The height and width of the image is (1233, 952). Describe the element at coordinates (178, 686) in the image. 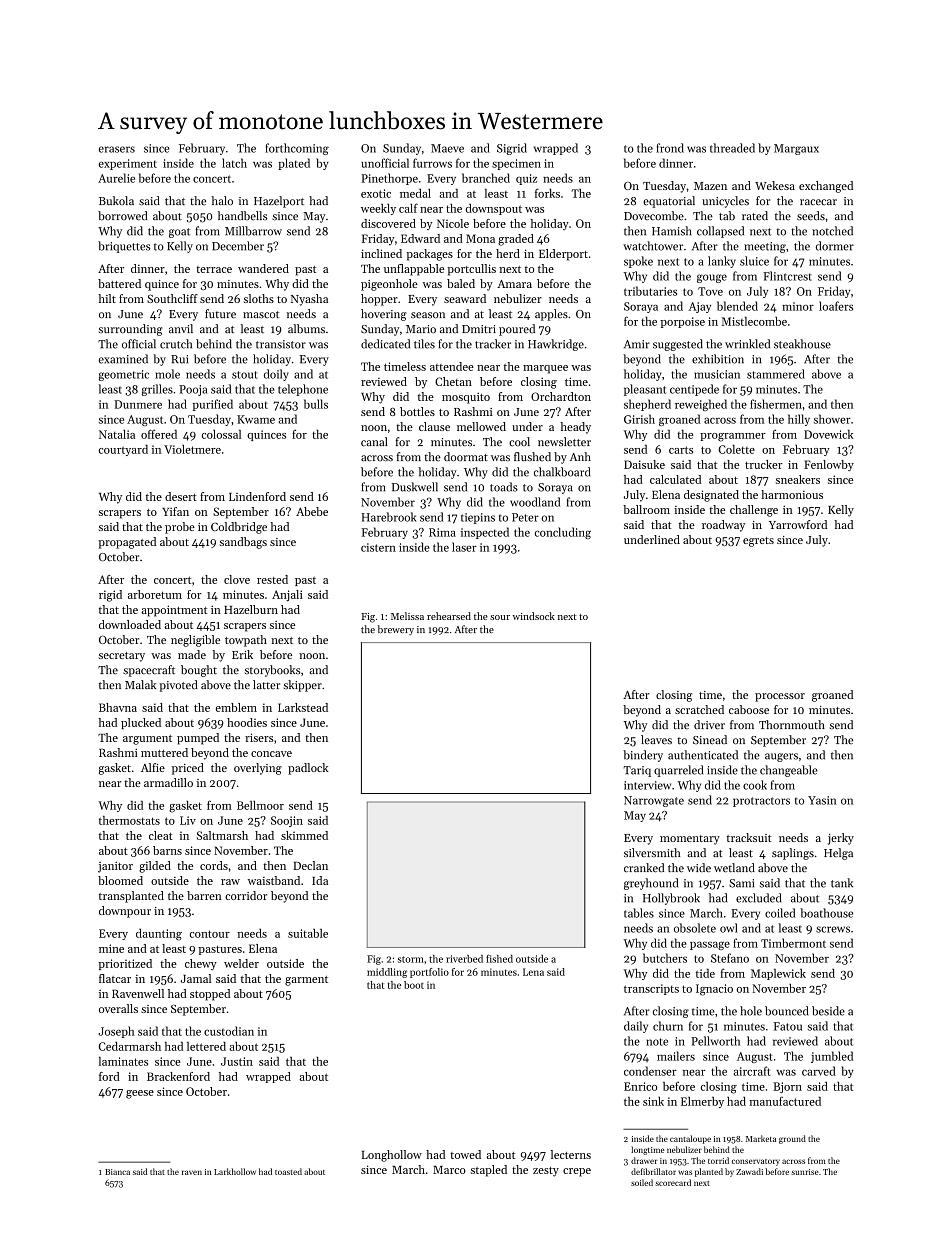

I see `pivoted` at that location.
